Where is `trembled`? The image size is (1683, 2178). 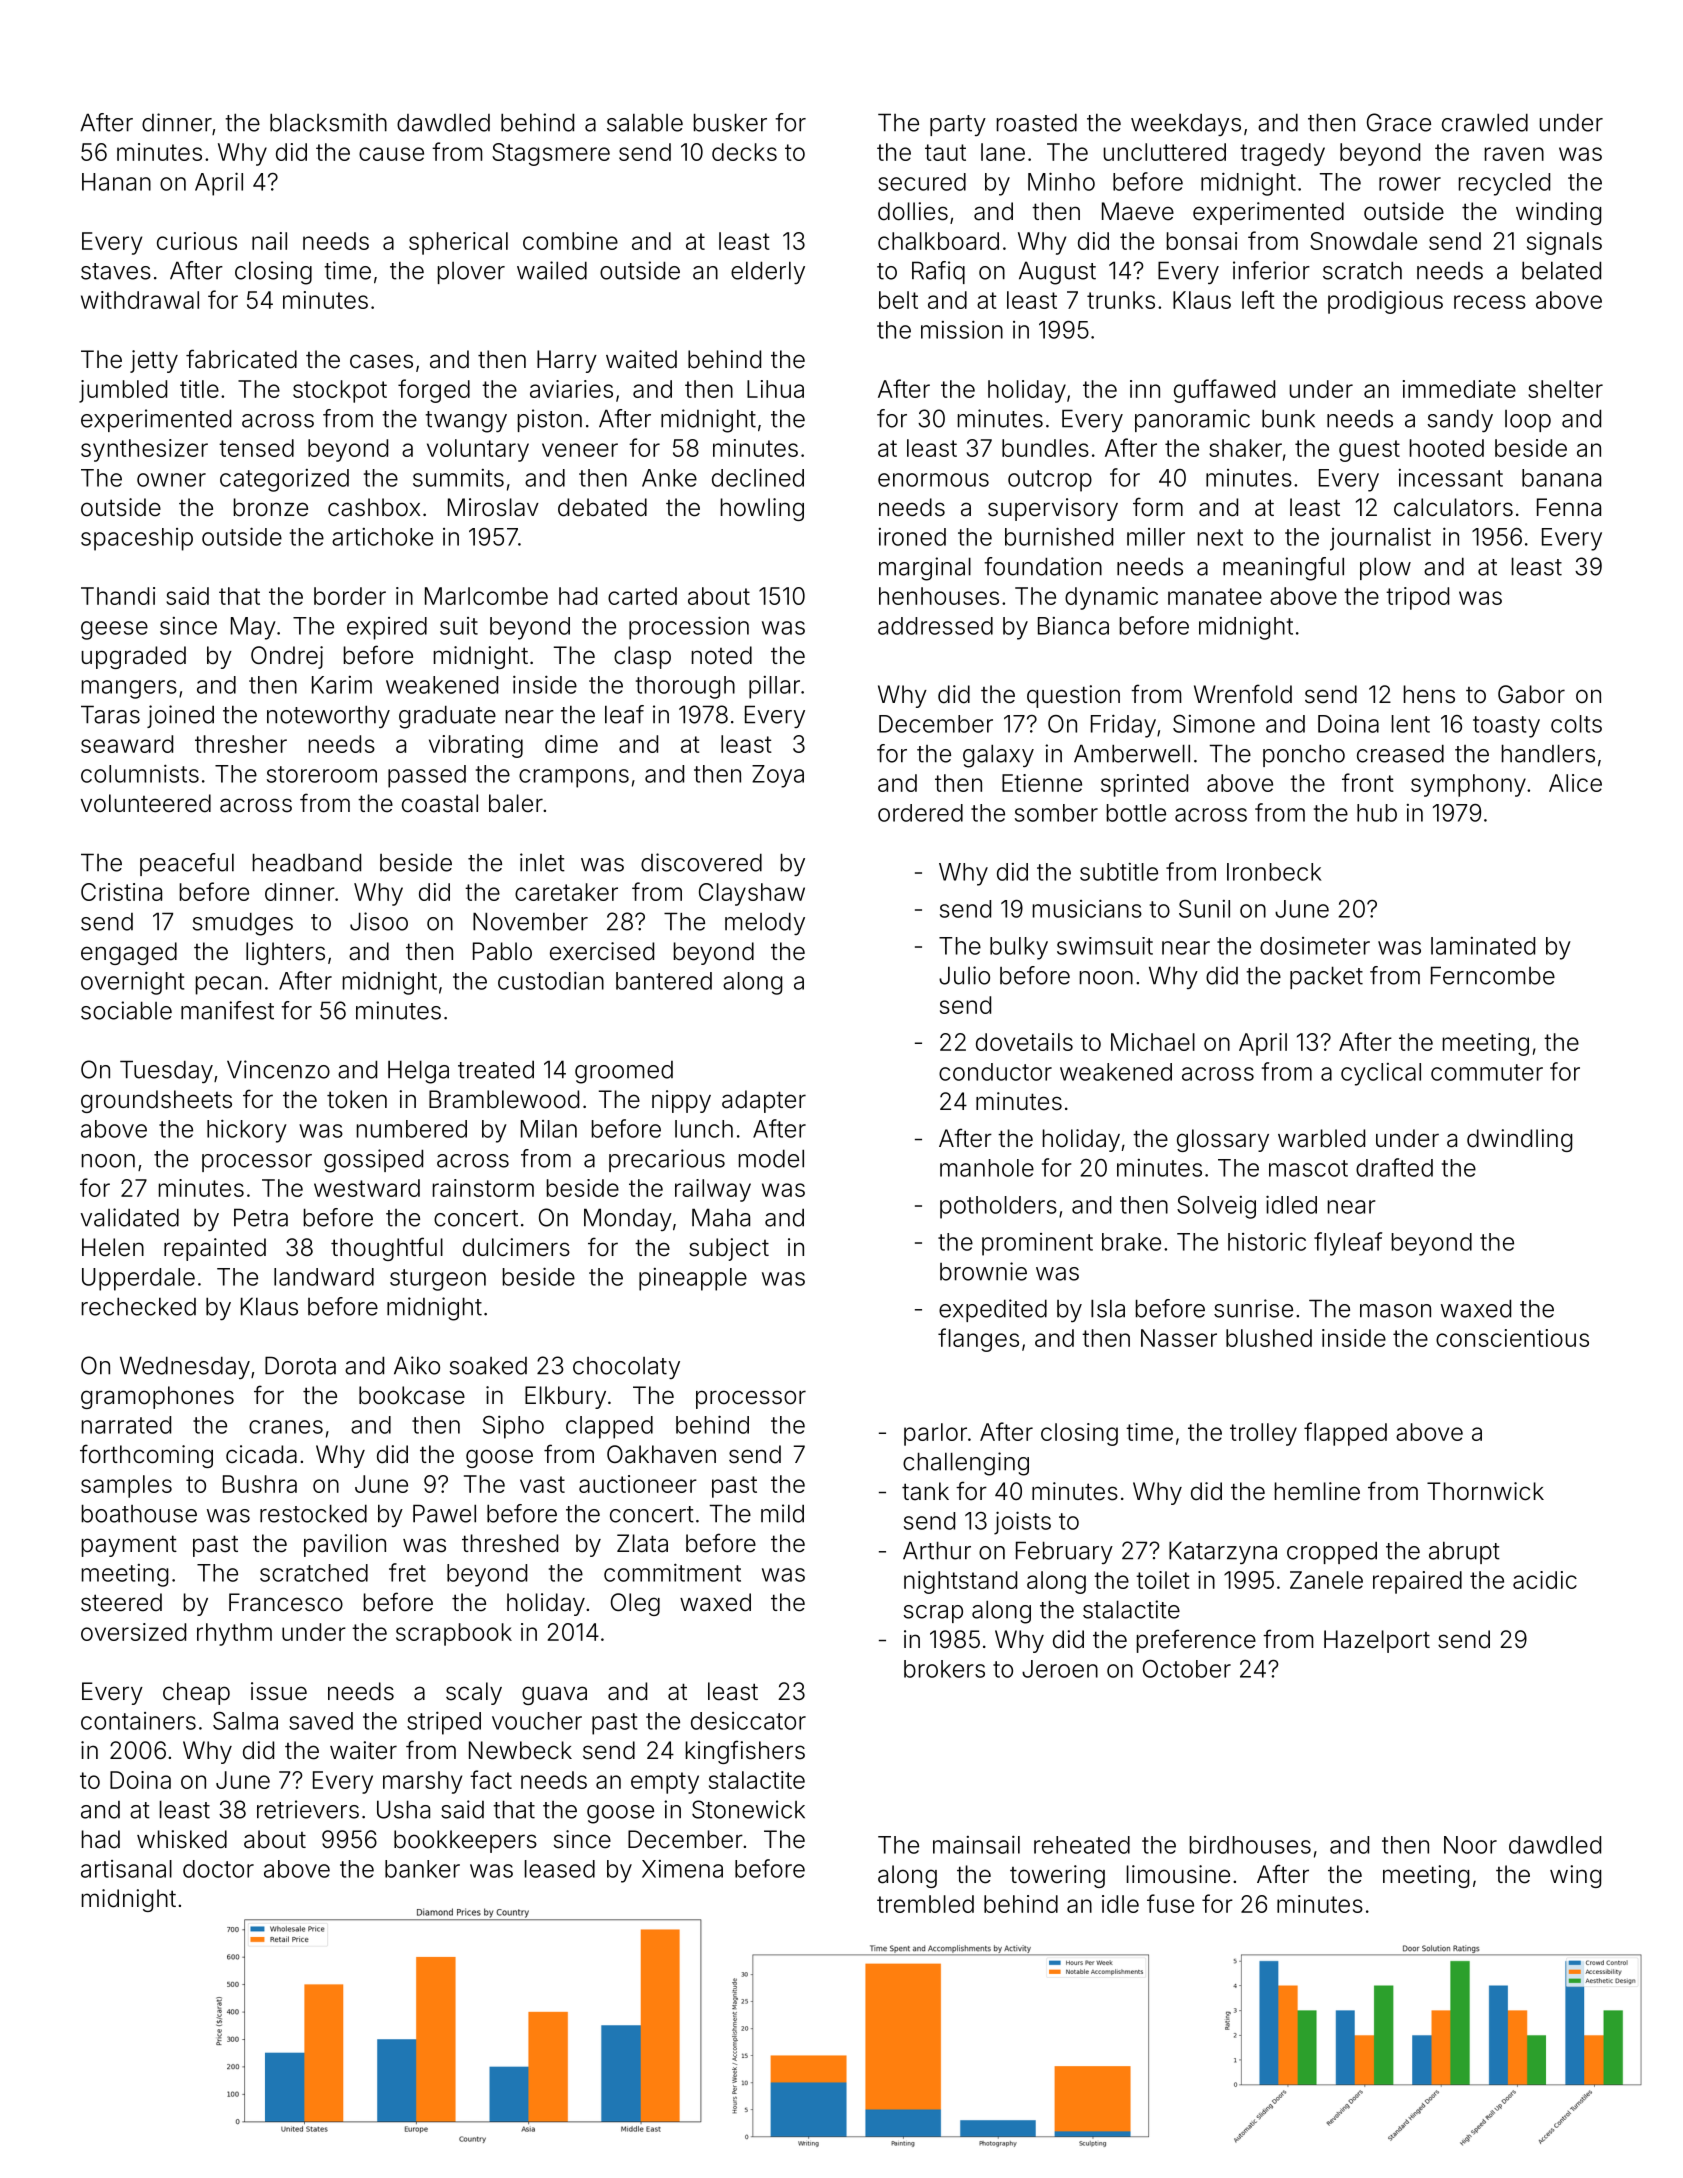 trembled is located at coordinates (925, 1904).
